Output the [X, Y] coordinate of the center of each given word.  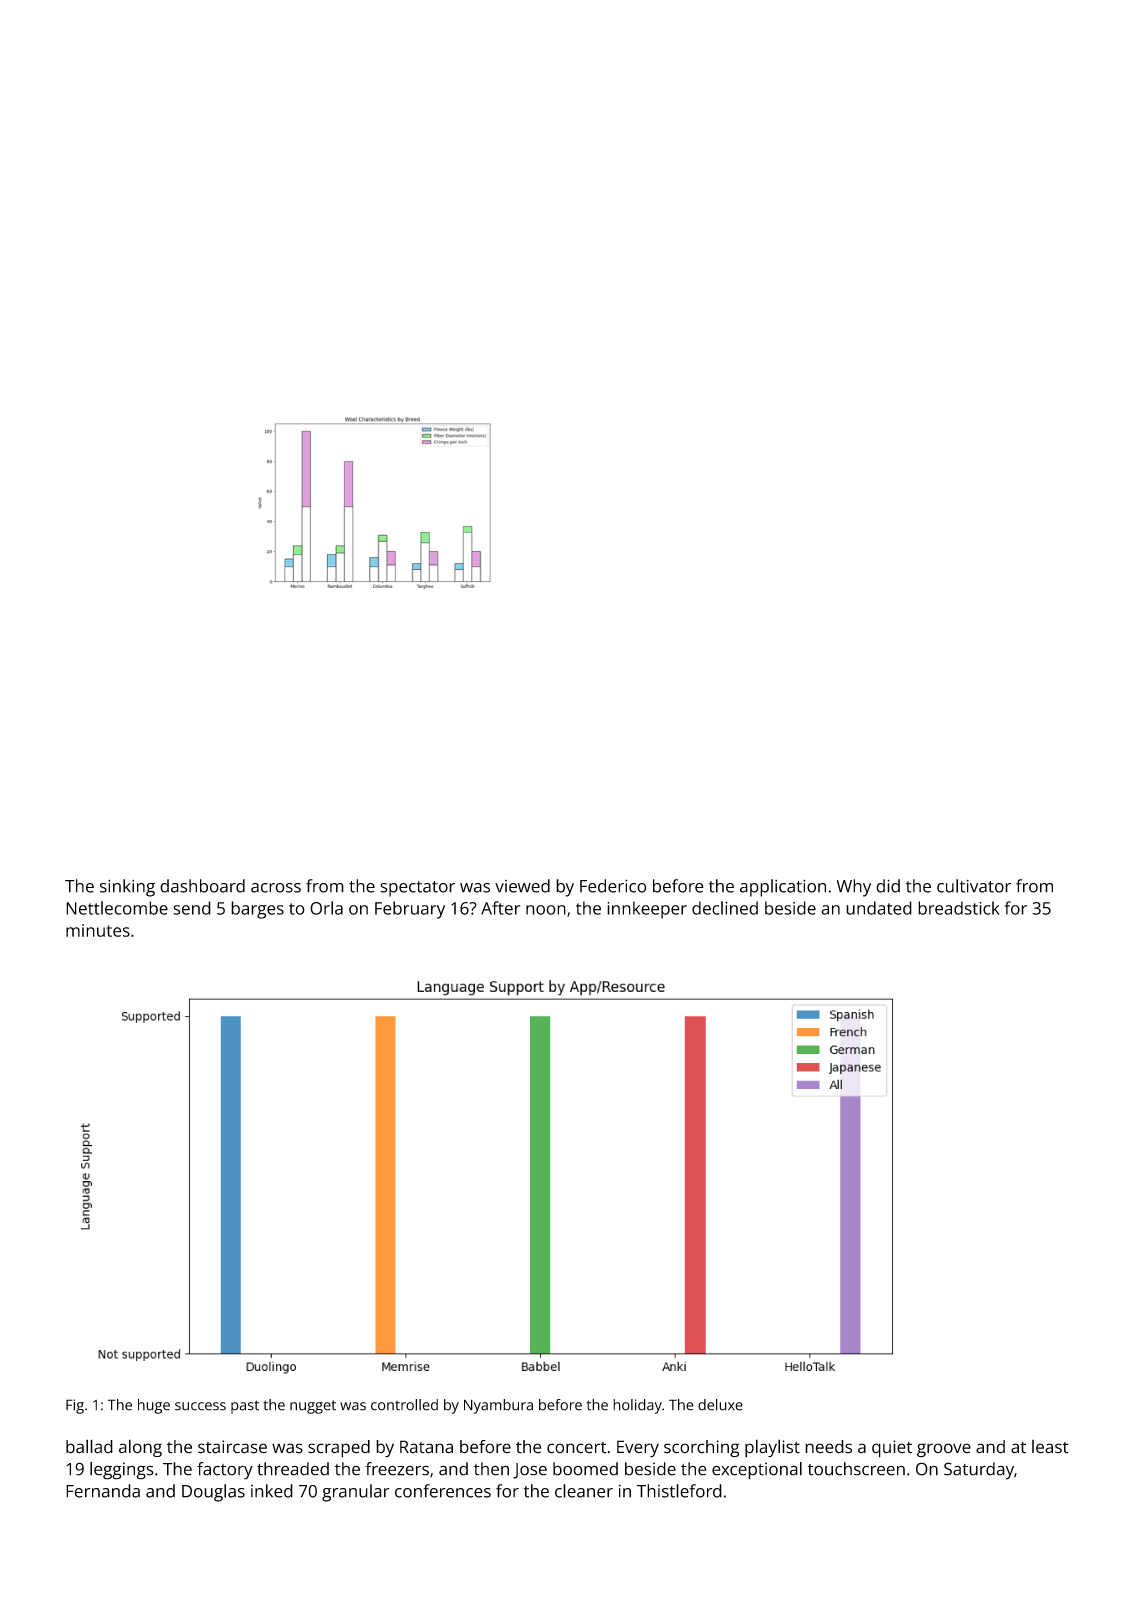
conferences [443, 1491]
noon [546, 910]
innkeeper [647, 910]
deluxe [720, 1405]
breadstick [959, 908]
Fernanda [103, 1491]
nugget [313, 1407]
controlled [404, 1405]
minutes [98, 930]
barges [257, 910]
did [888, 886]
